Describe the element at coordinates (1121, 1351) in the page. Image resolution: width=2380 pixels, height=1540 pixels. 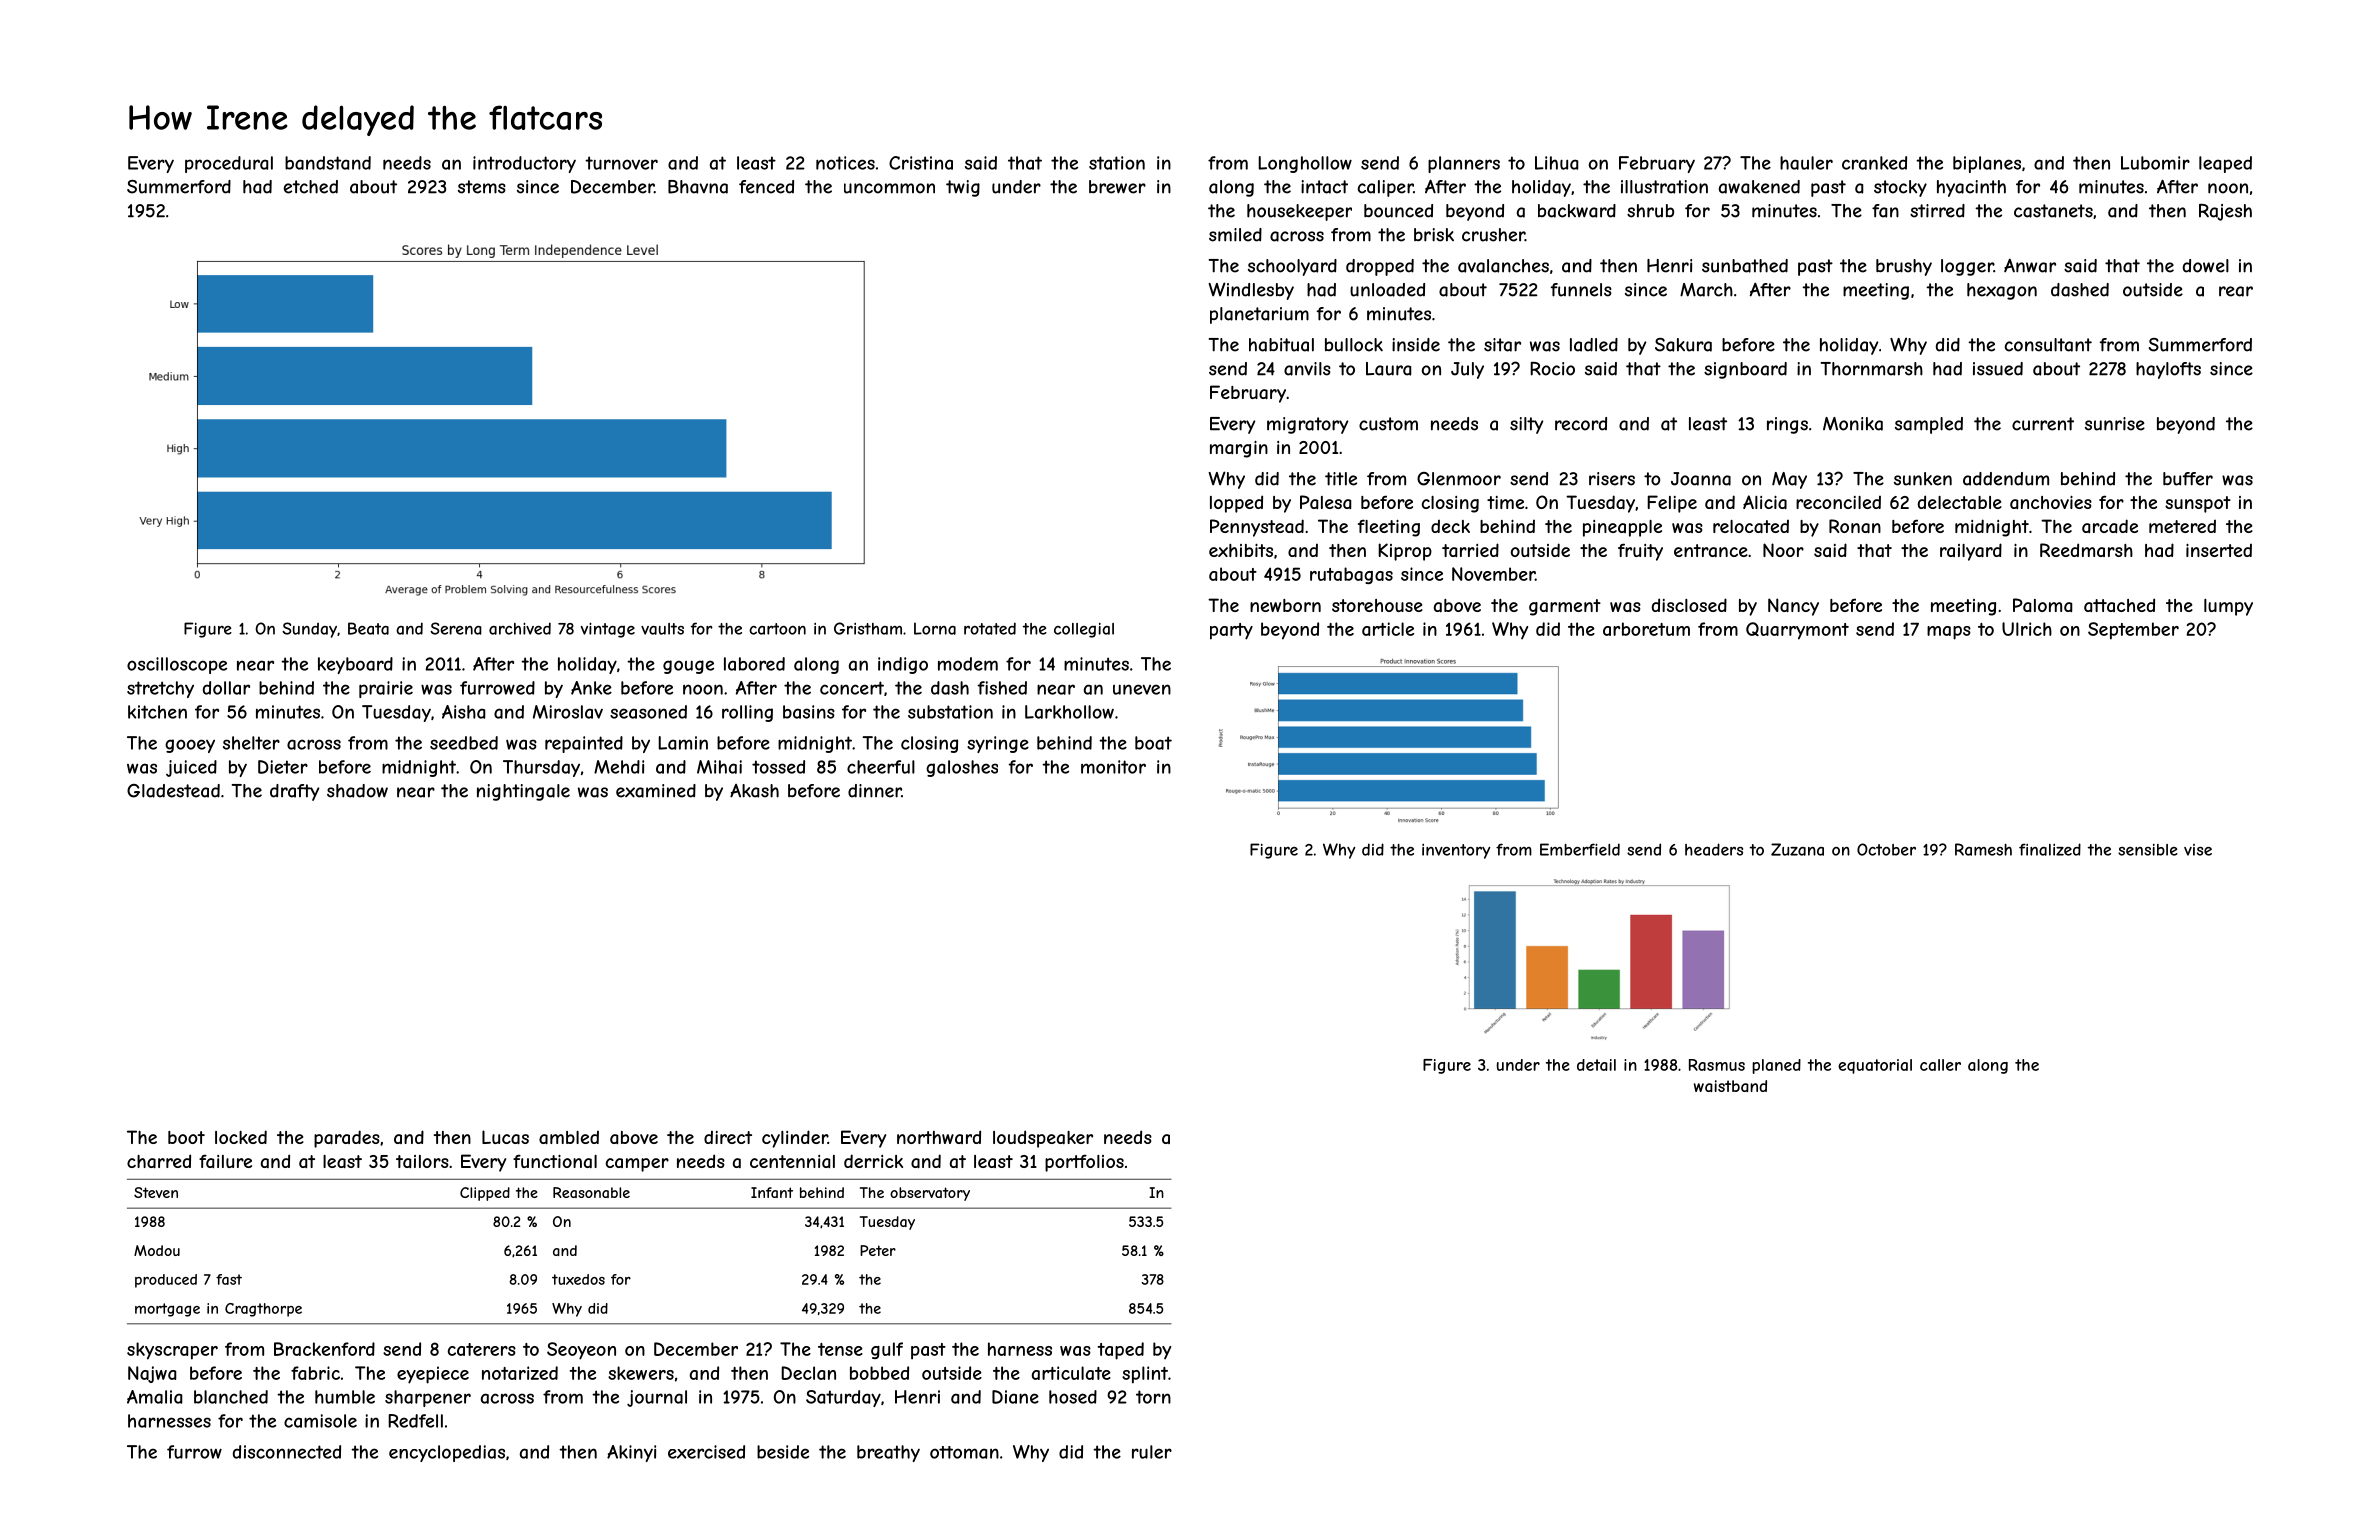
I see `taped` at that location.
